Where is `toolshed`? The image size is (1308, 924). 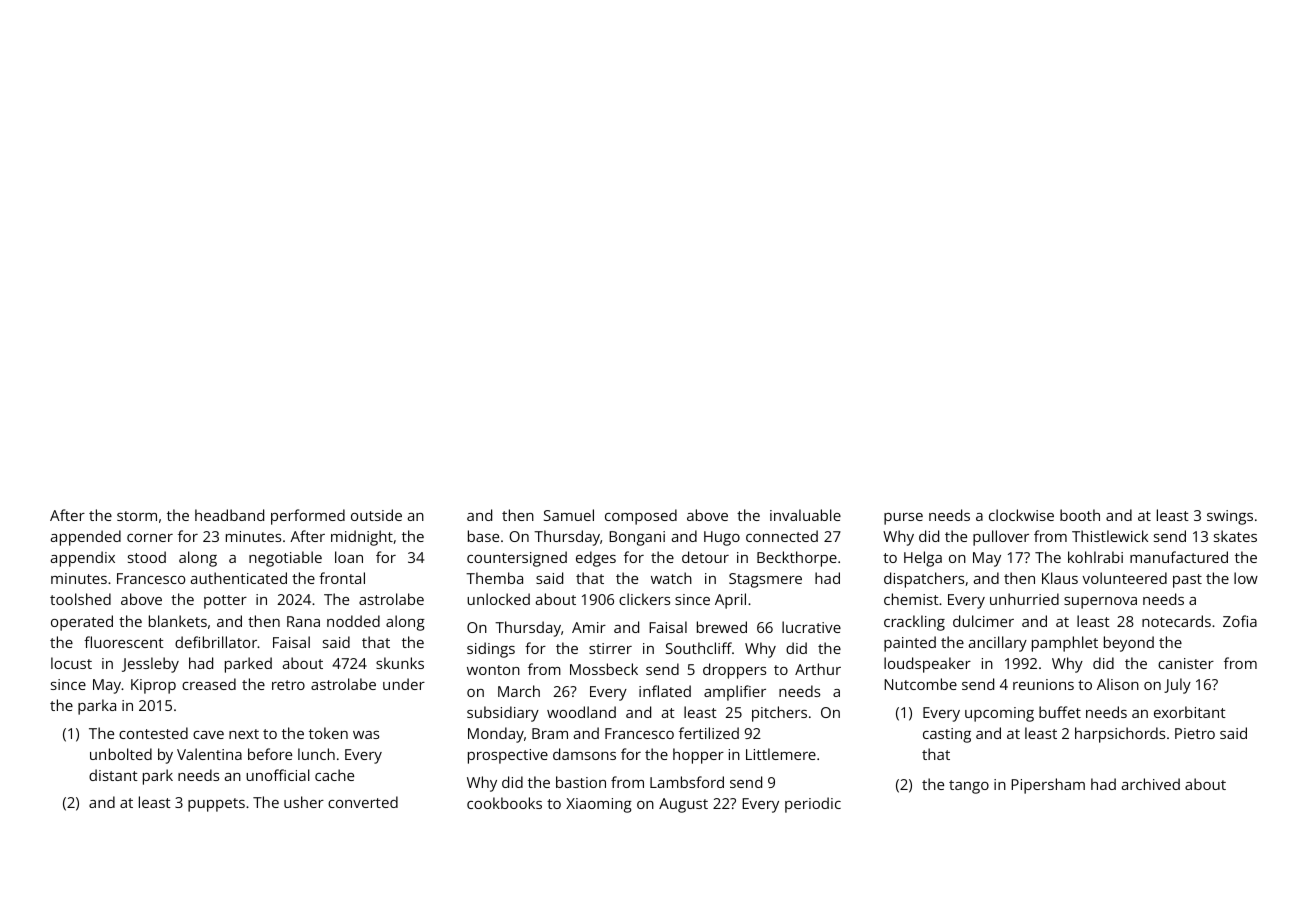 toolshed is located at coordinates (80, 599).
